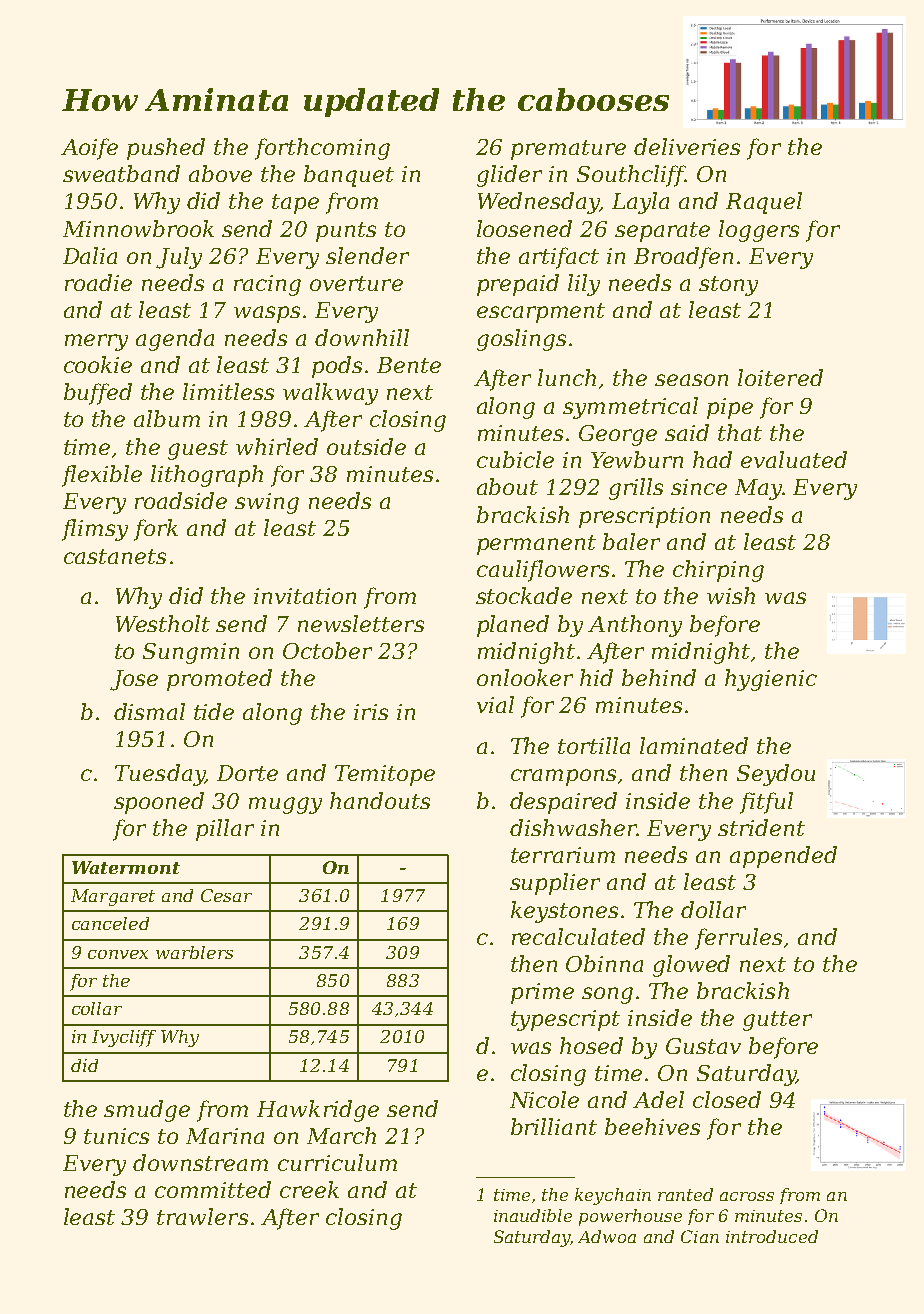 The height and width of the screenshot is (1314, 924). What do you see at coordinates (225, 1136) in the screenshot?
I see `Marina` at bounding box center [225, 1136].
